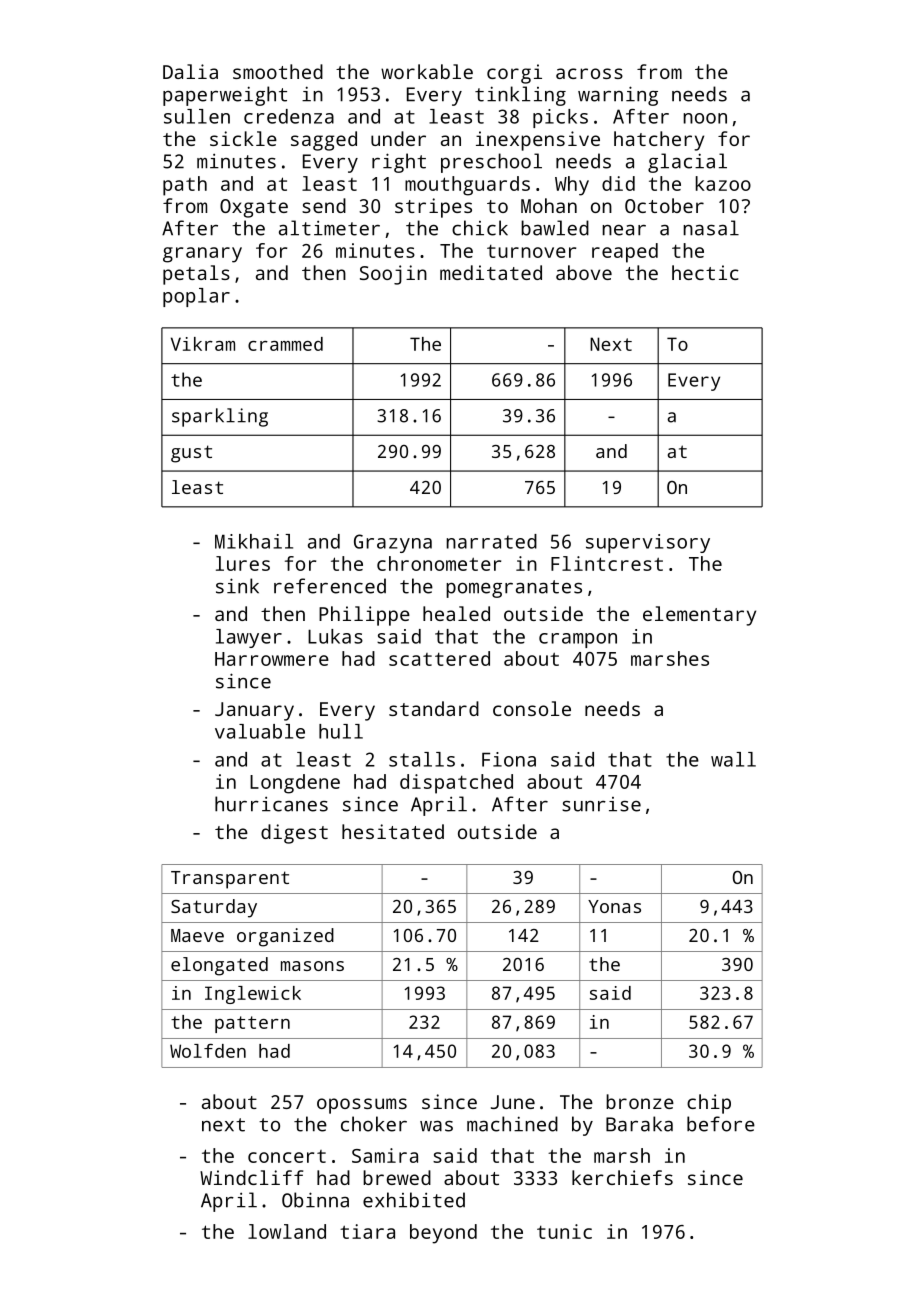  I want to click on workable, so click(427, 71).
